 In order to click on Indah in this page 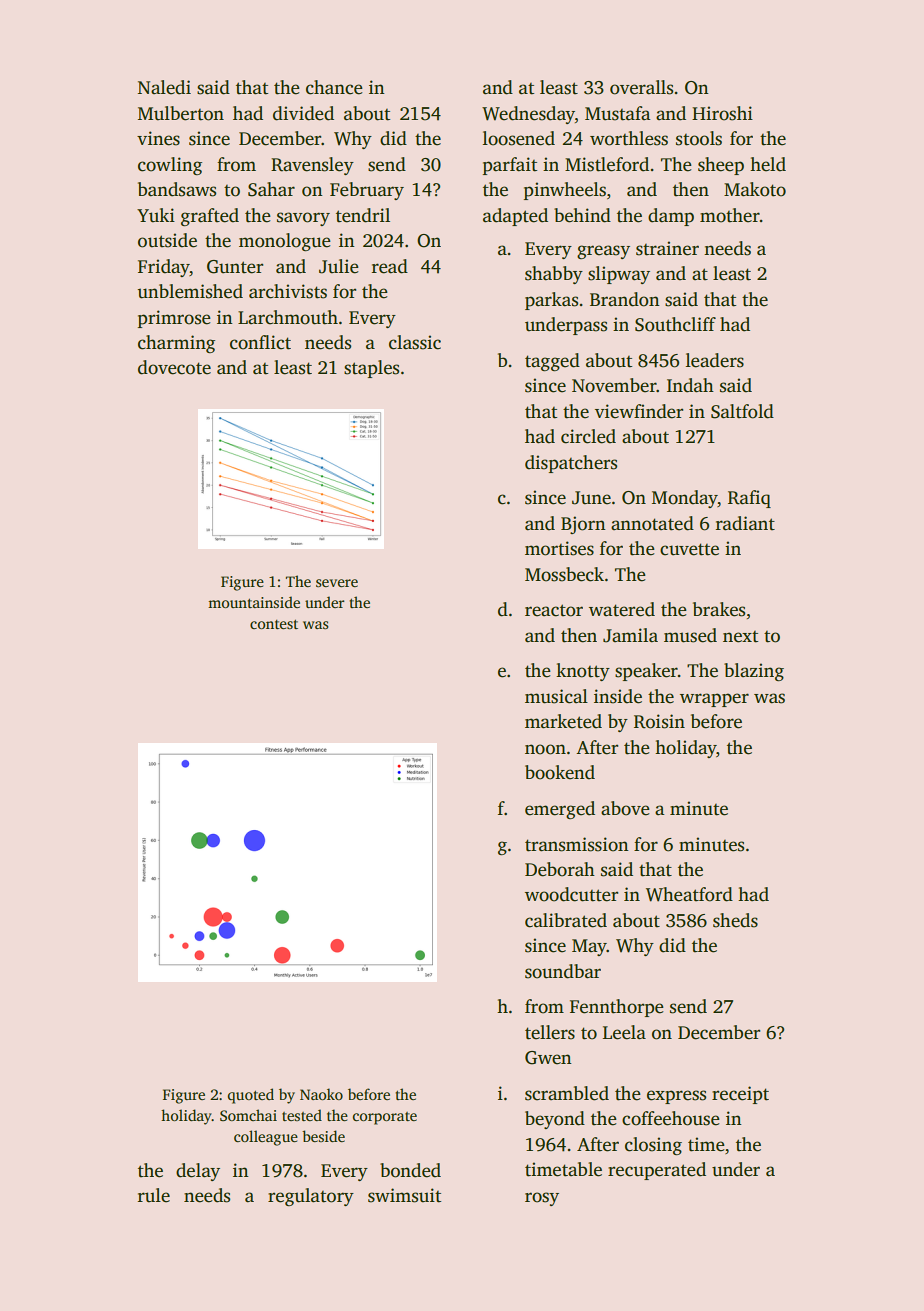, I will do `click(690, 385)`.
